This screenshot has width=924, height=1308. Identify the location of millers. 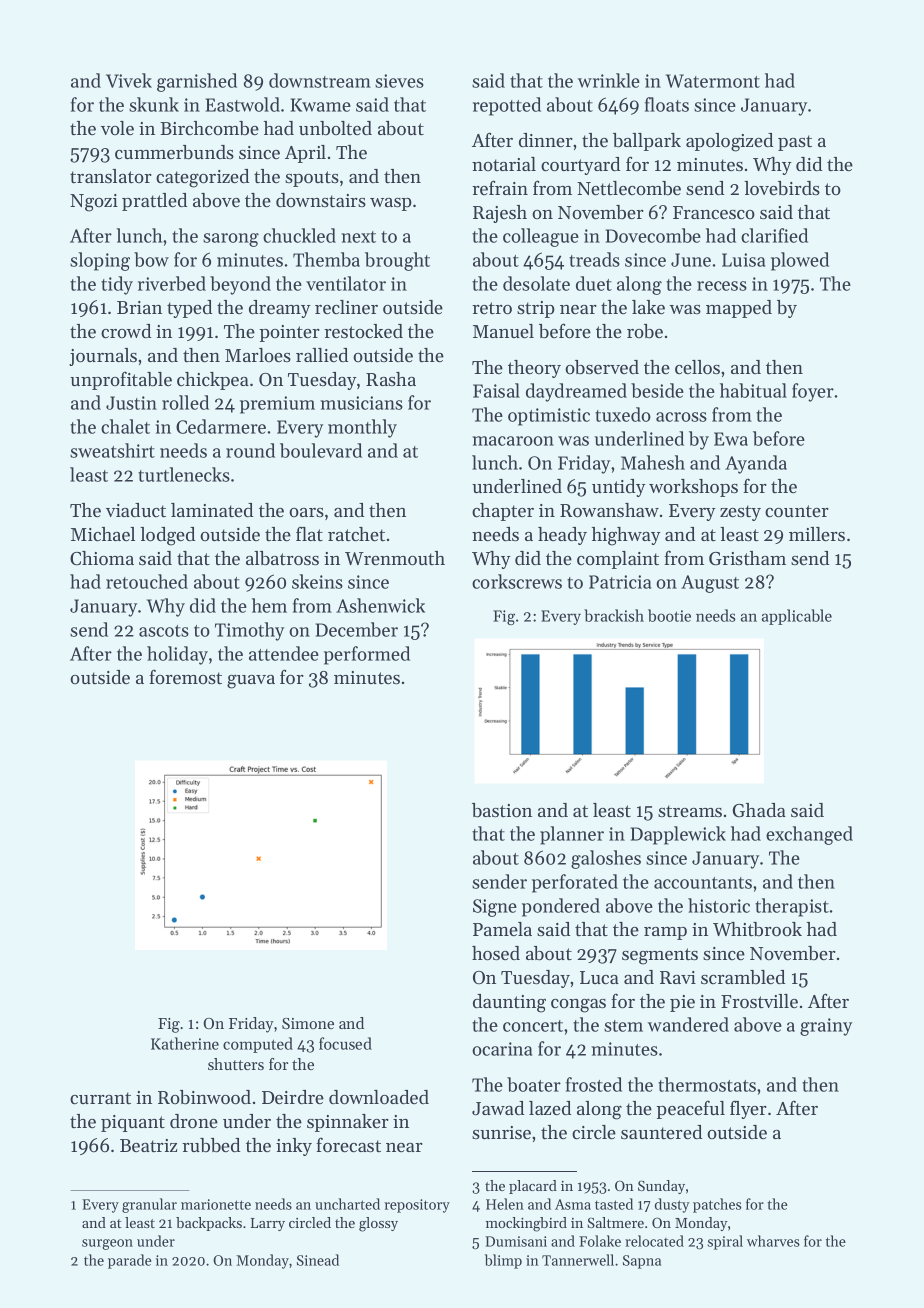
(817, 534).
